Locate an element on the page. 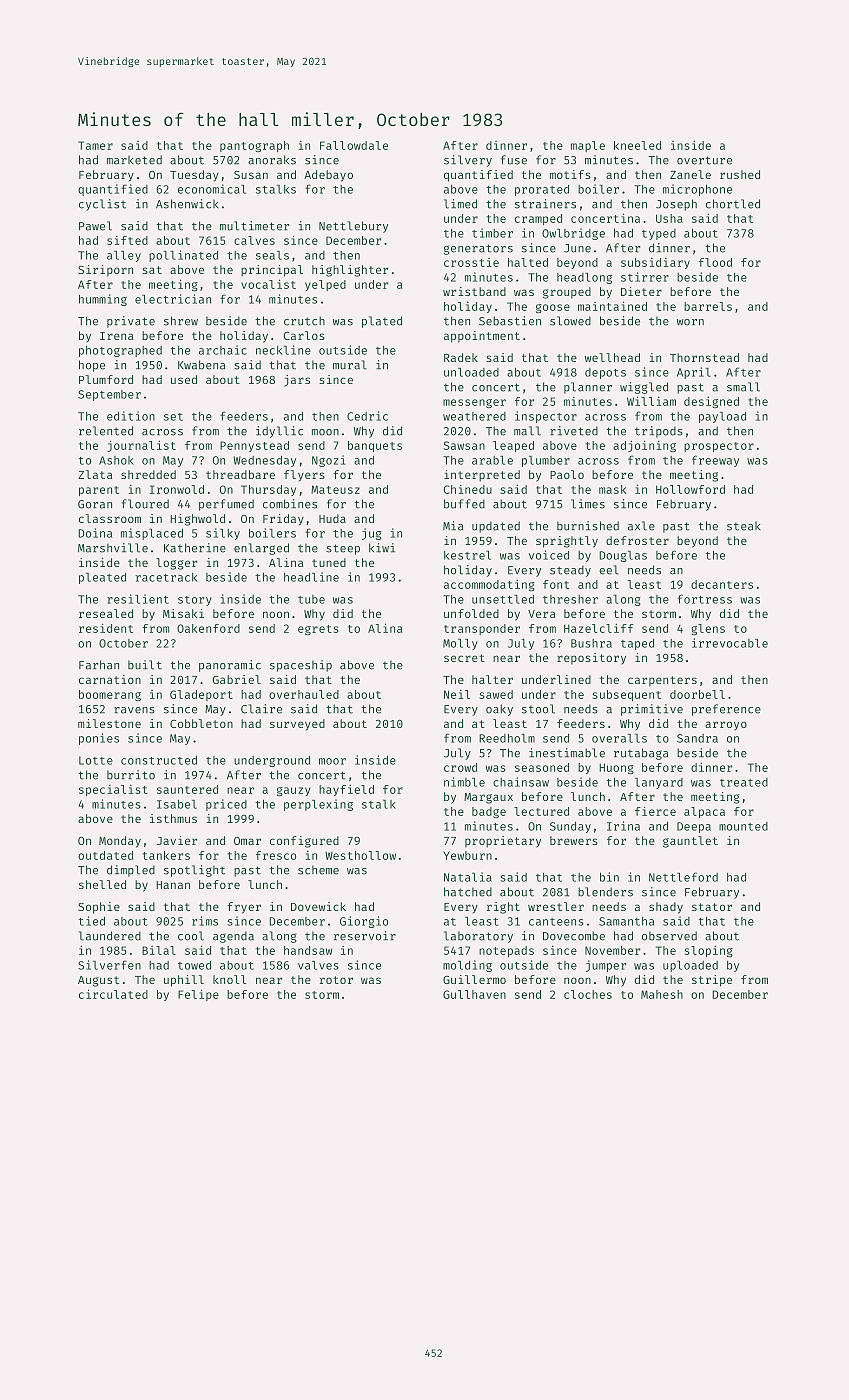  taped is located at coordinates (637, 644).
